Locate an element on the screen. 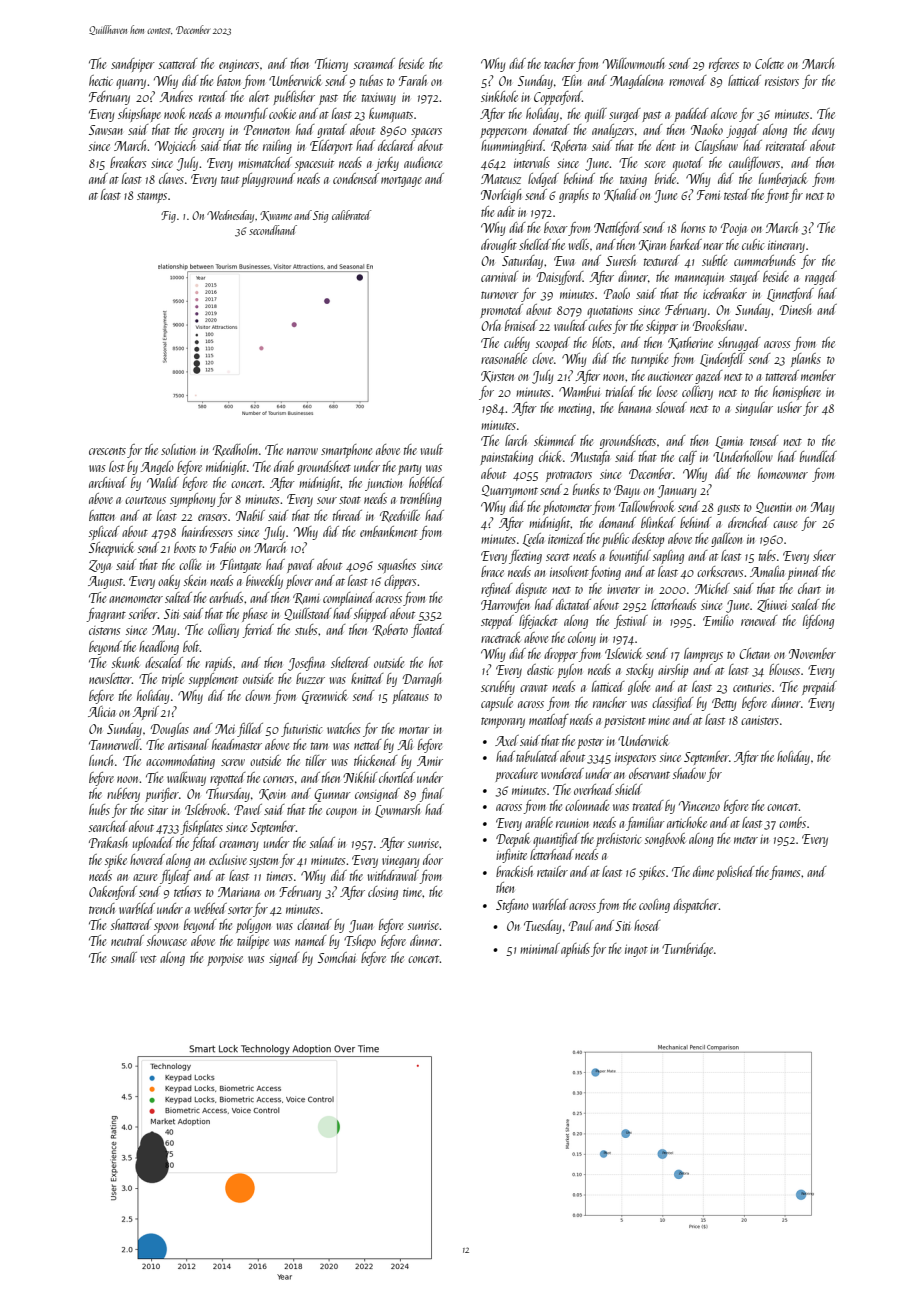  minimal is located at coordinates (540, 948).
